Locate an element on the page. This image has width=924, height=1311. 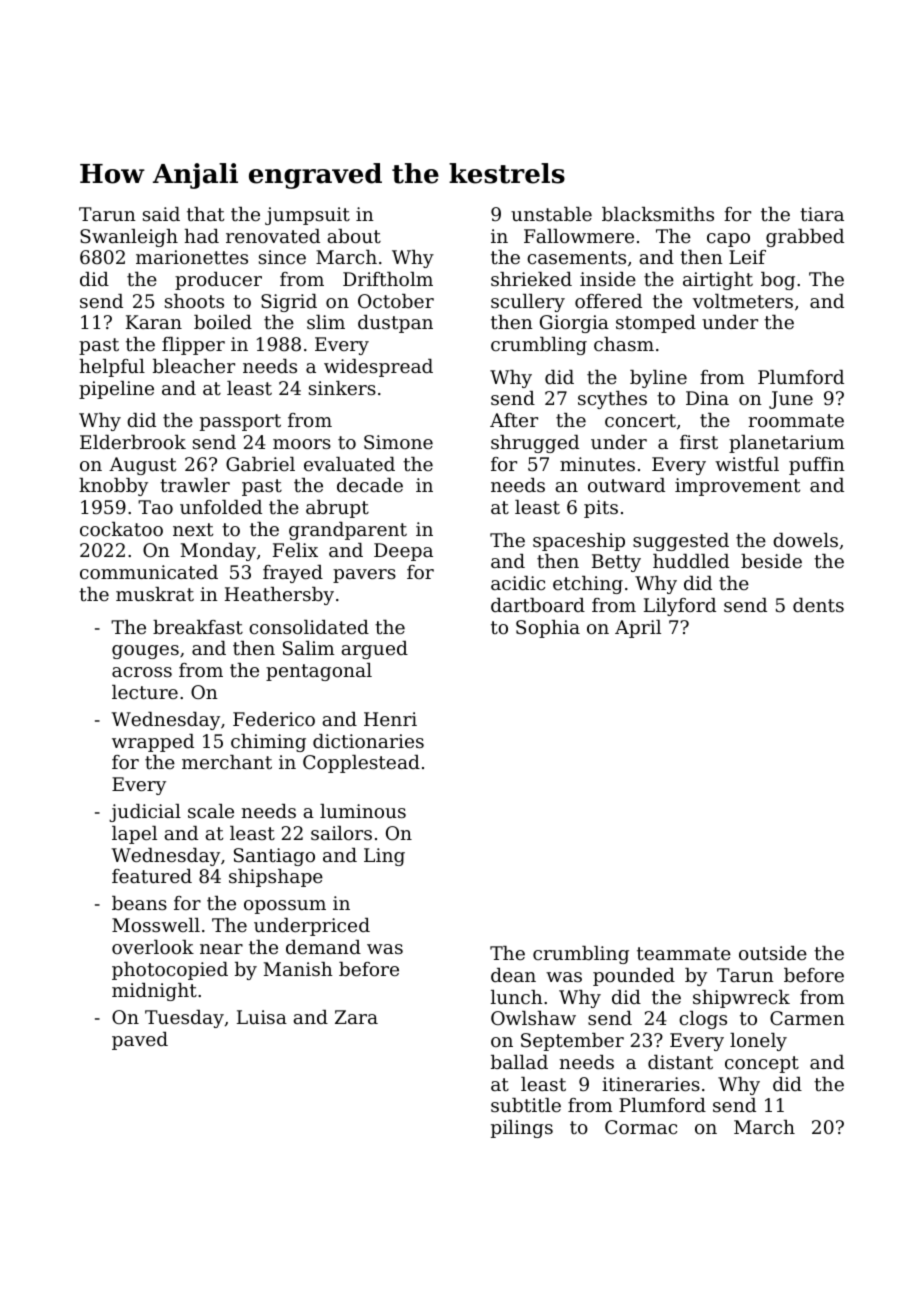
widespread is located at coordinates (378, 368).
